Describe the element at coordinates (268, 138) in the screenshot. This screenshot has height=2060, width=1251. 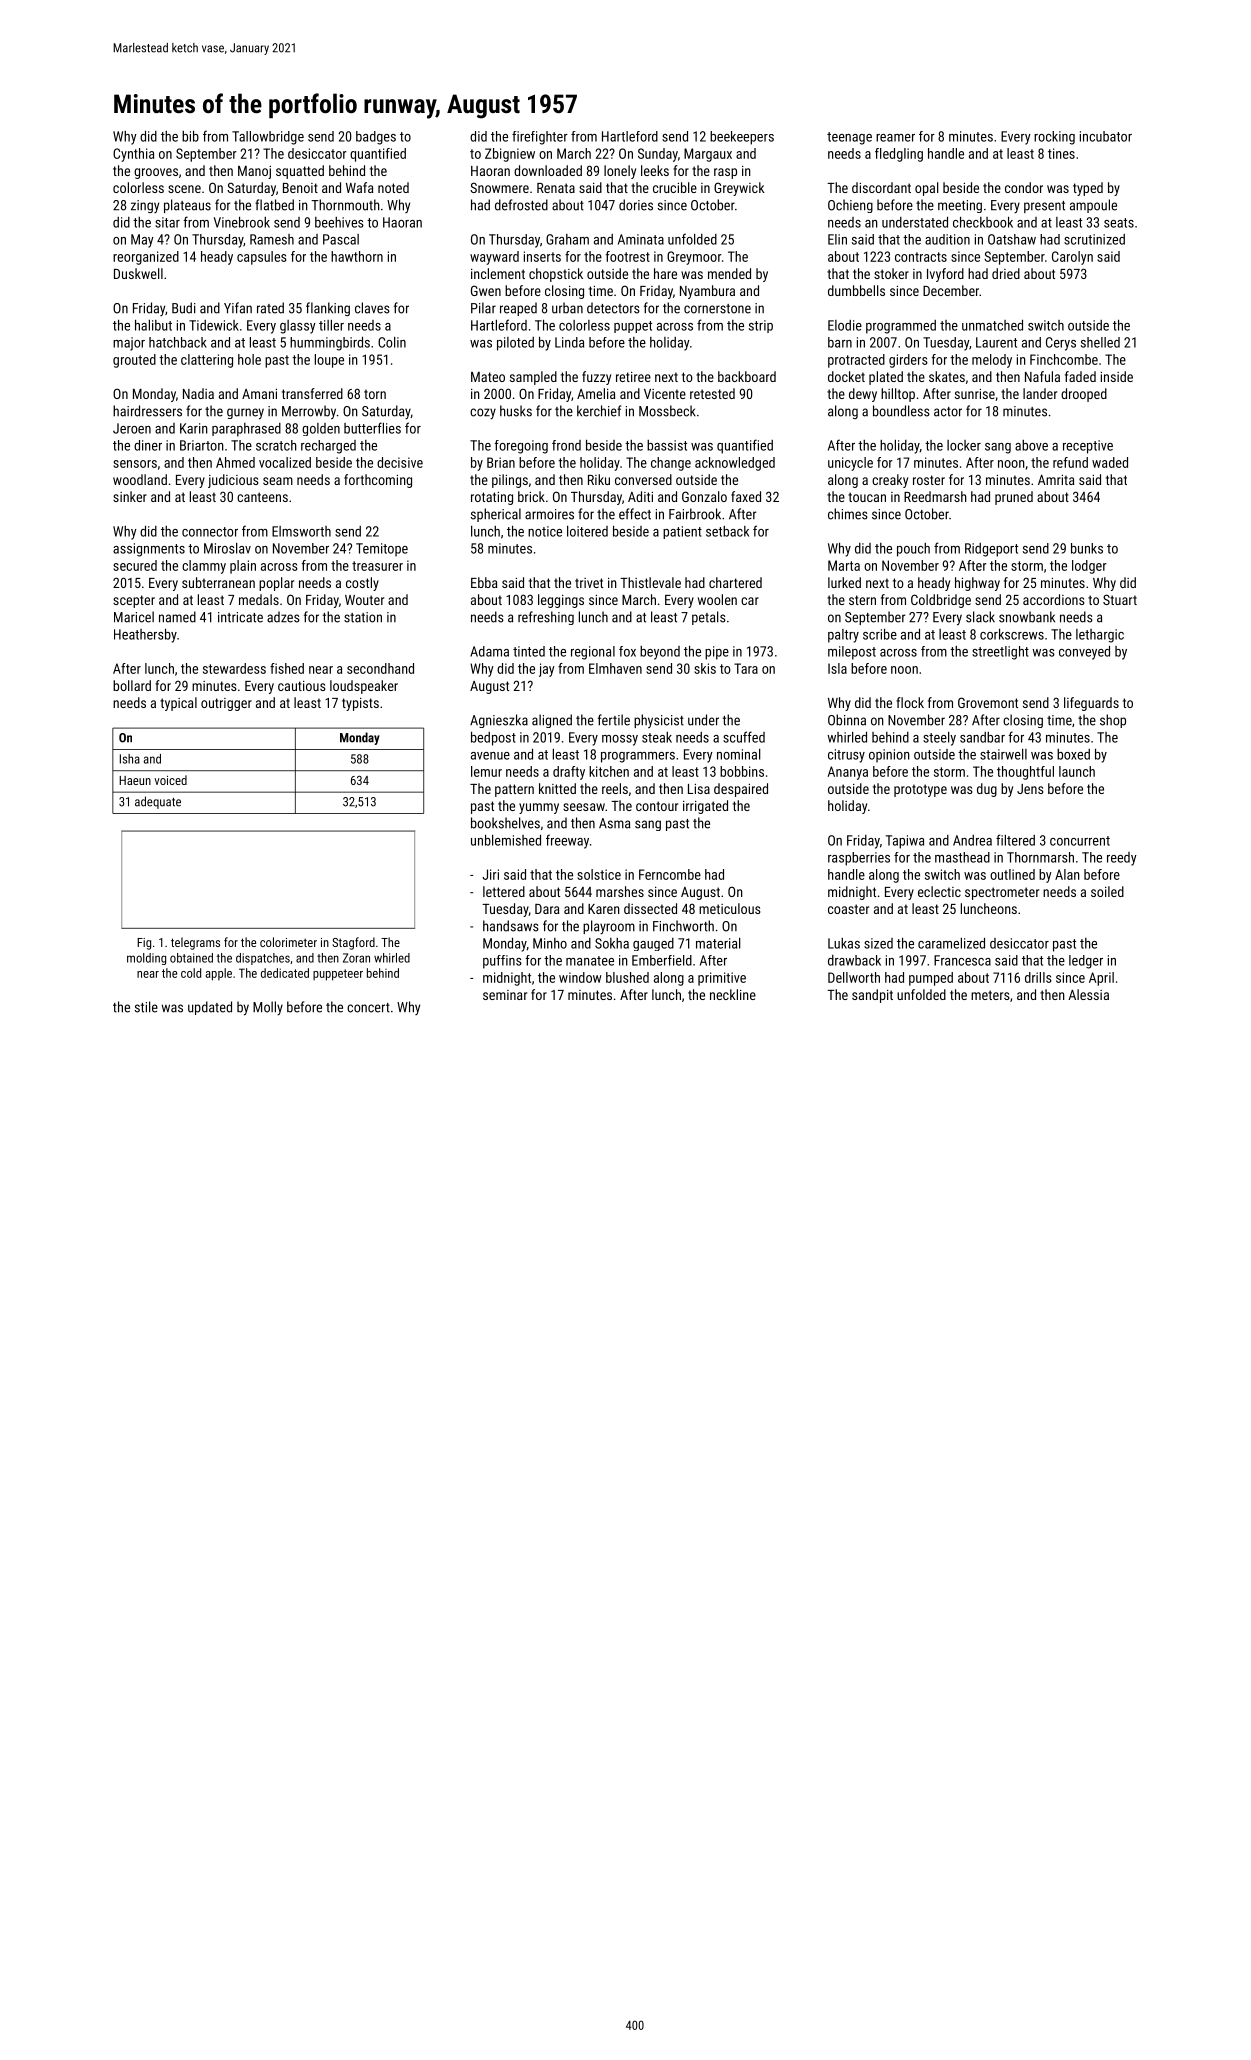
I see `Tallowbridge` at that location.
